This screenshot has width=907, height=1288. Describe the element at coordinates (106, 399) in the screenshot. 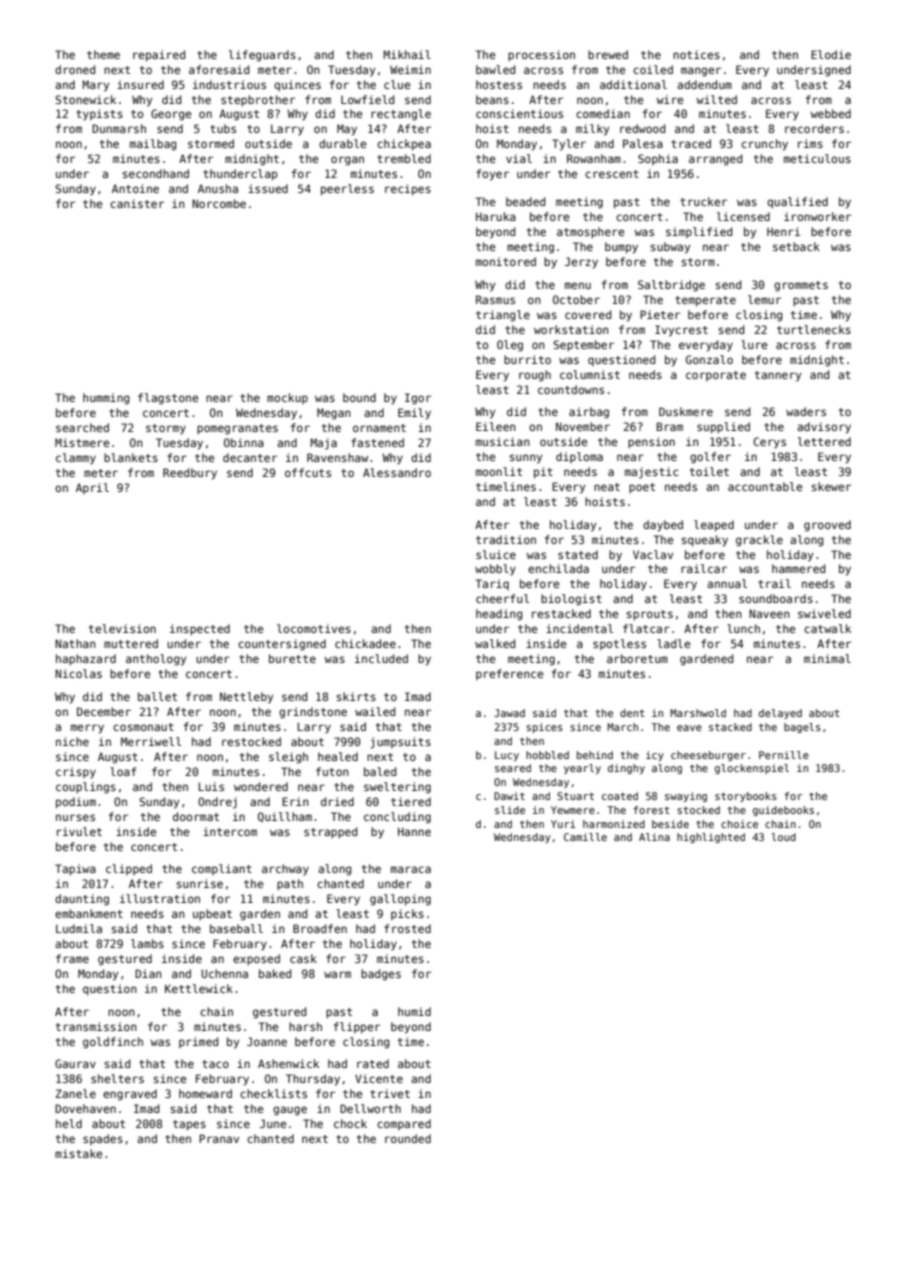

I see `humming` at that location.
